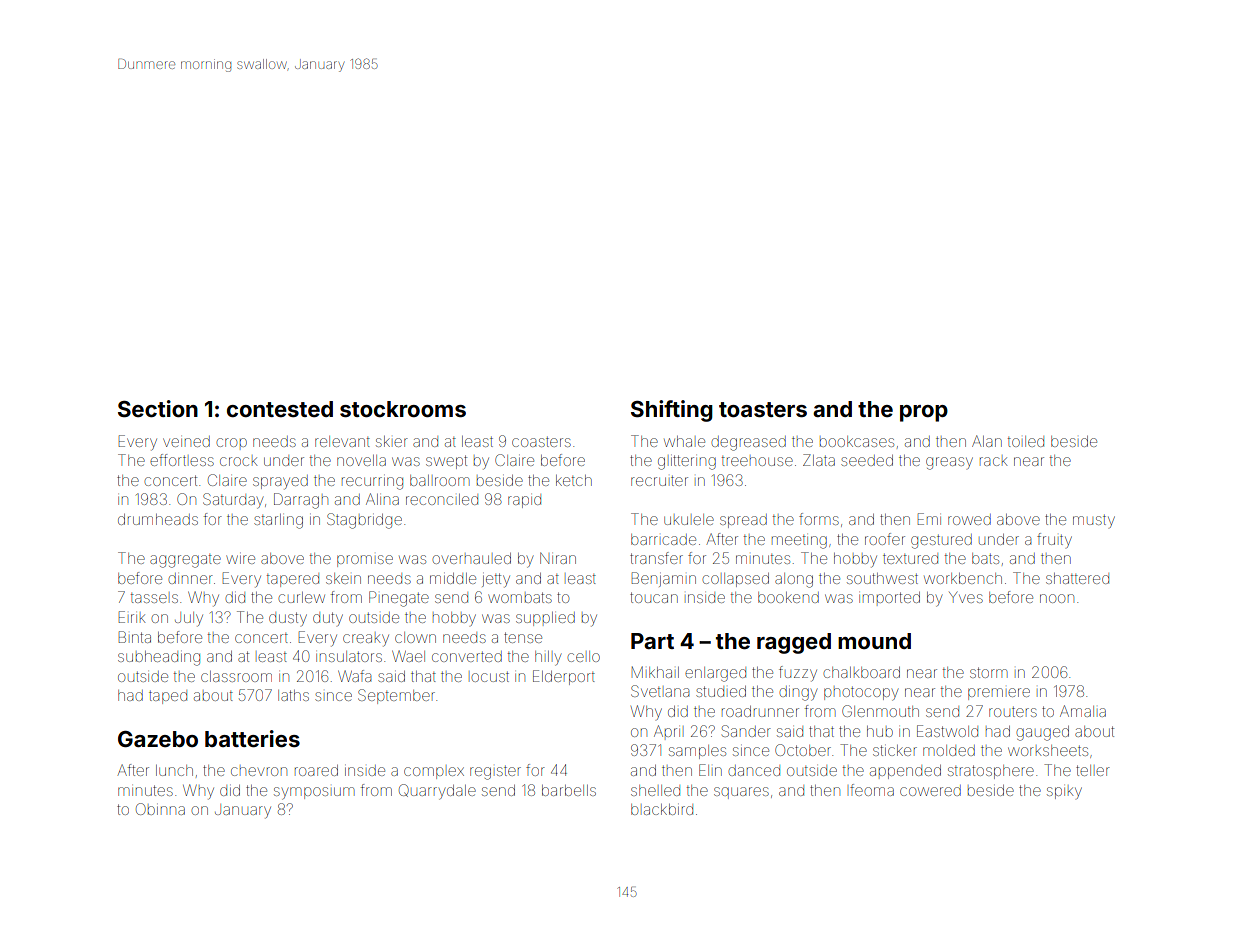 The height and width of the document is (952, 1233). Describe the element at coordinates (741, 793) in the document. I see `squares` at that location.
